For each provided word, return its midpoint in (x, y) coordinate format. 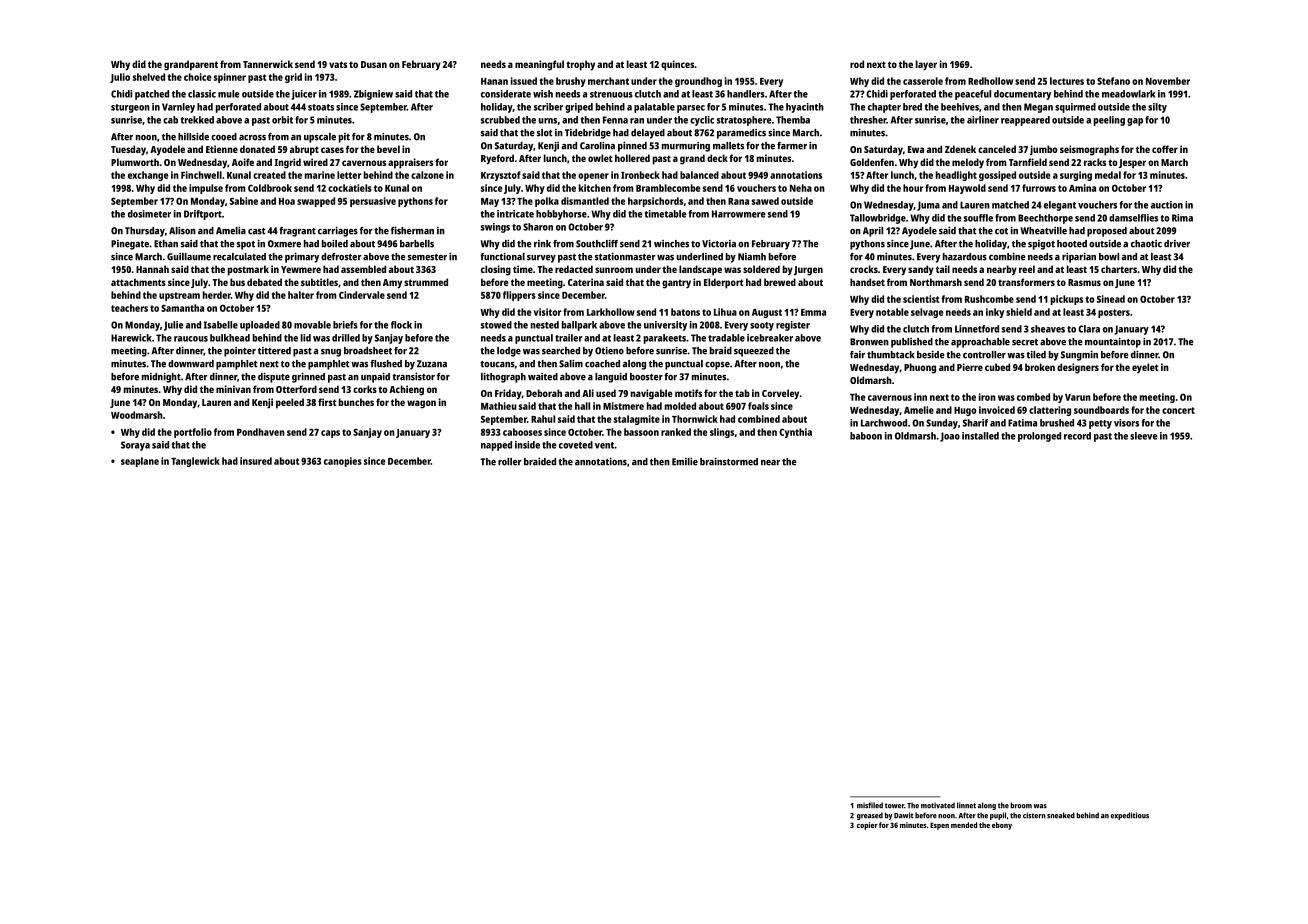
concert (1178, 410)
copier (867, 826)
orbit (282, 120)
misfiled (870, 805)
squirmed (1075, 108)
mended (964, 825)
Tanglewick (195, 462)
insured (256, 461)
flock (401, 325)
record (1077, 436)
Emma (813, 312)
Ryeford (497, 159)
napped (496, 446)
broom (1021, 805)
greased (870, 816)
